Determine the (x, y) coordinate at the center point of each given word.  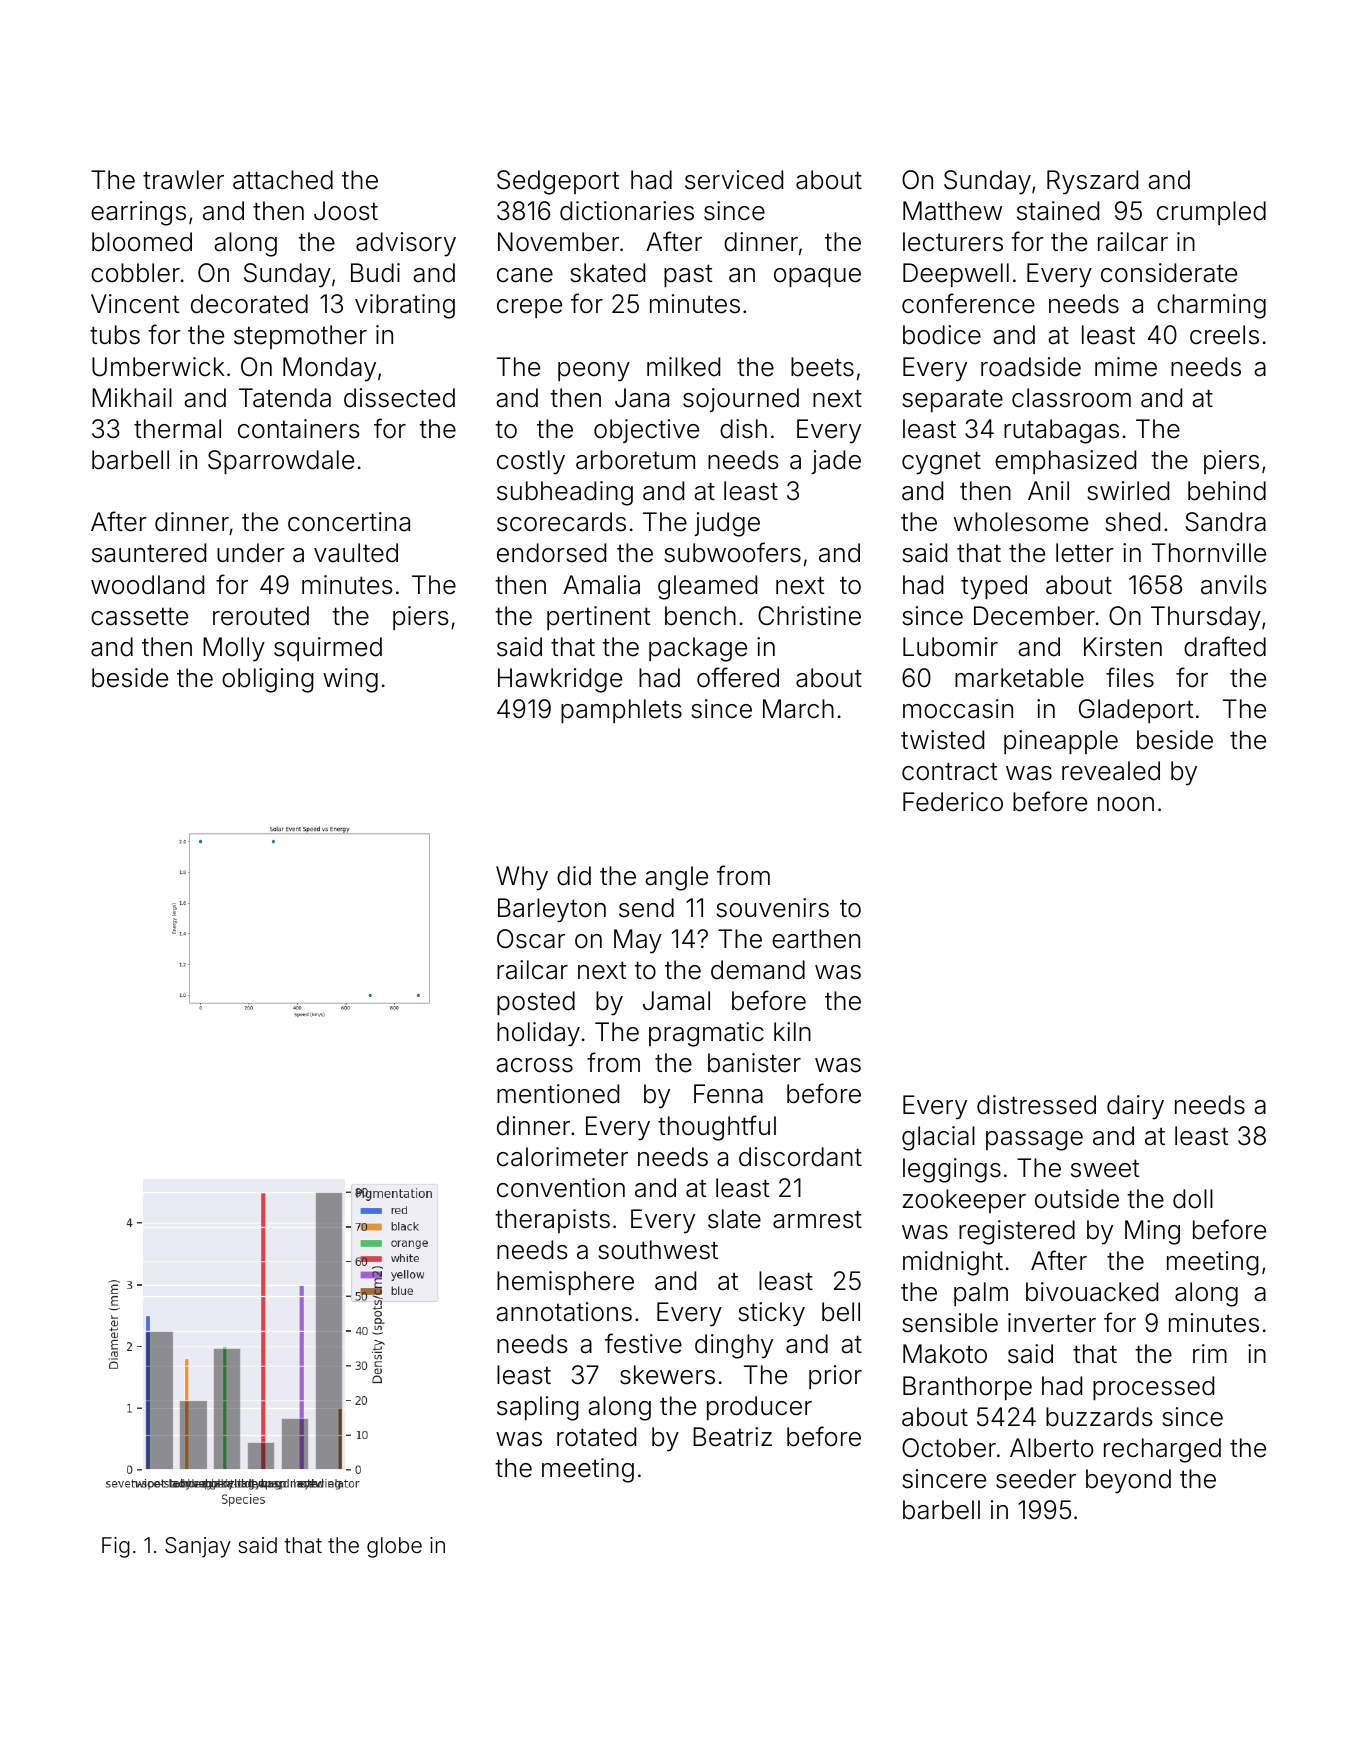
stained (1058, 211)
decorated (249, 304)
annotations (564, 1312)
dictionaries (627, 211)
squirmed (328, 649)
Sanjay (198, 1547)
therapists (552, 1221)
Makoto (945, 1354)
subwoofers (732, 552)
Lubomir (950, 647)
